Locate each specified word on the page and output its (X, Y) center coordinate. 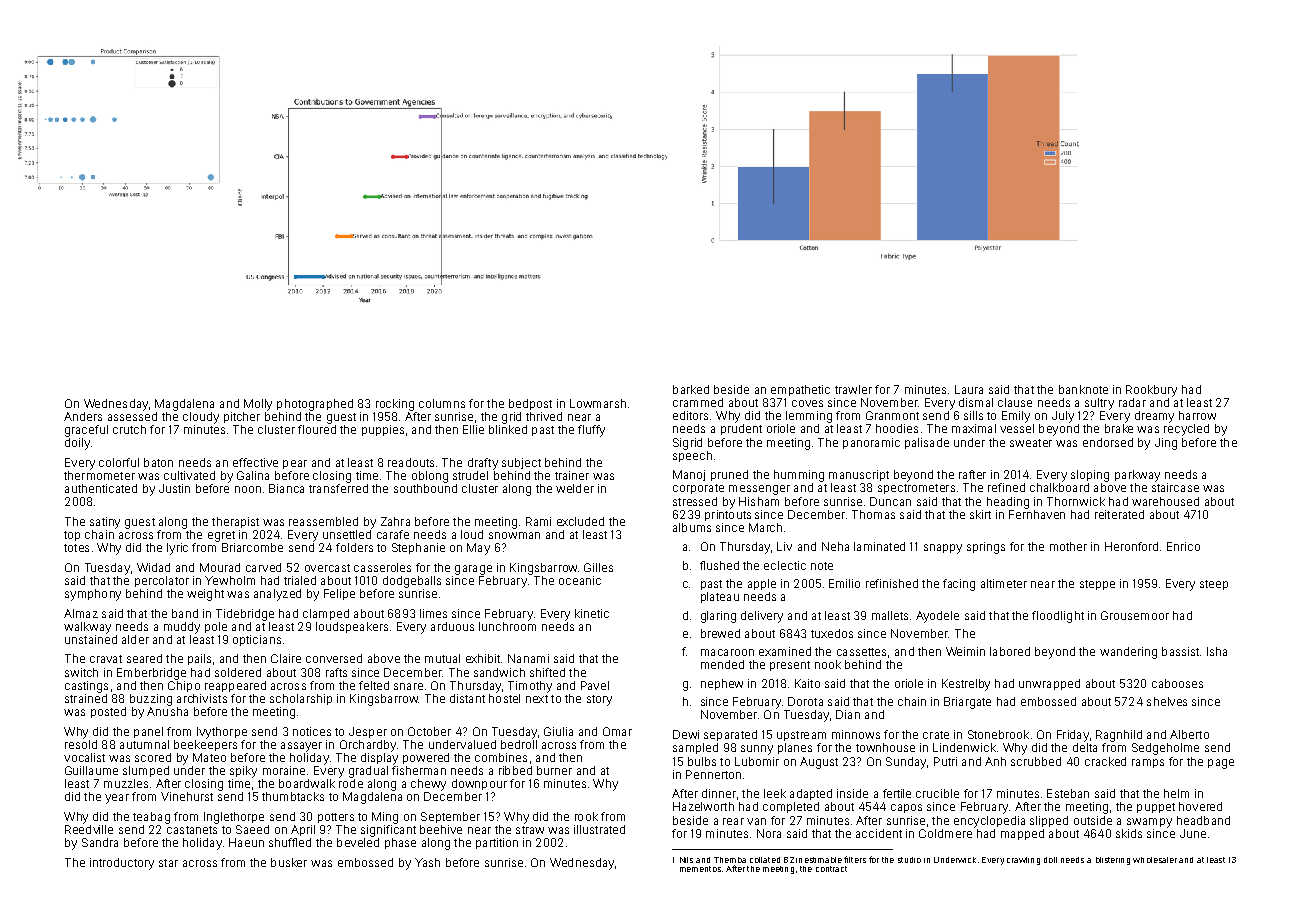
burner (554, 770)
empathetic (800, 390)
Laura (969, 389)
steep (1214, 585)
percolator (162, 581)
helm (1176, 793)
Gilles (598, 567)
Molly (258, 405)
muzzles (126, 783)
